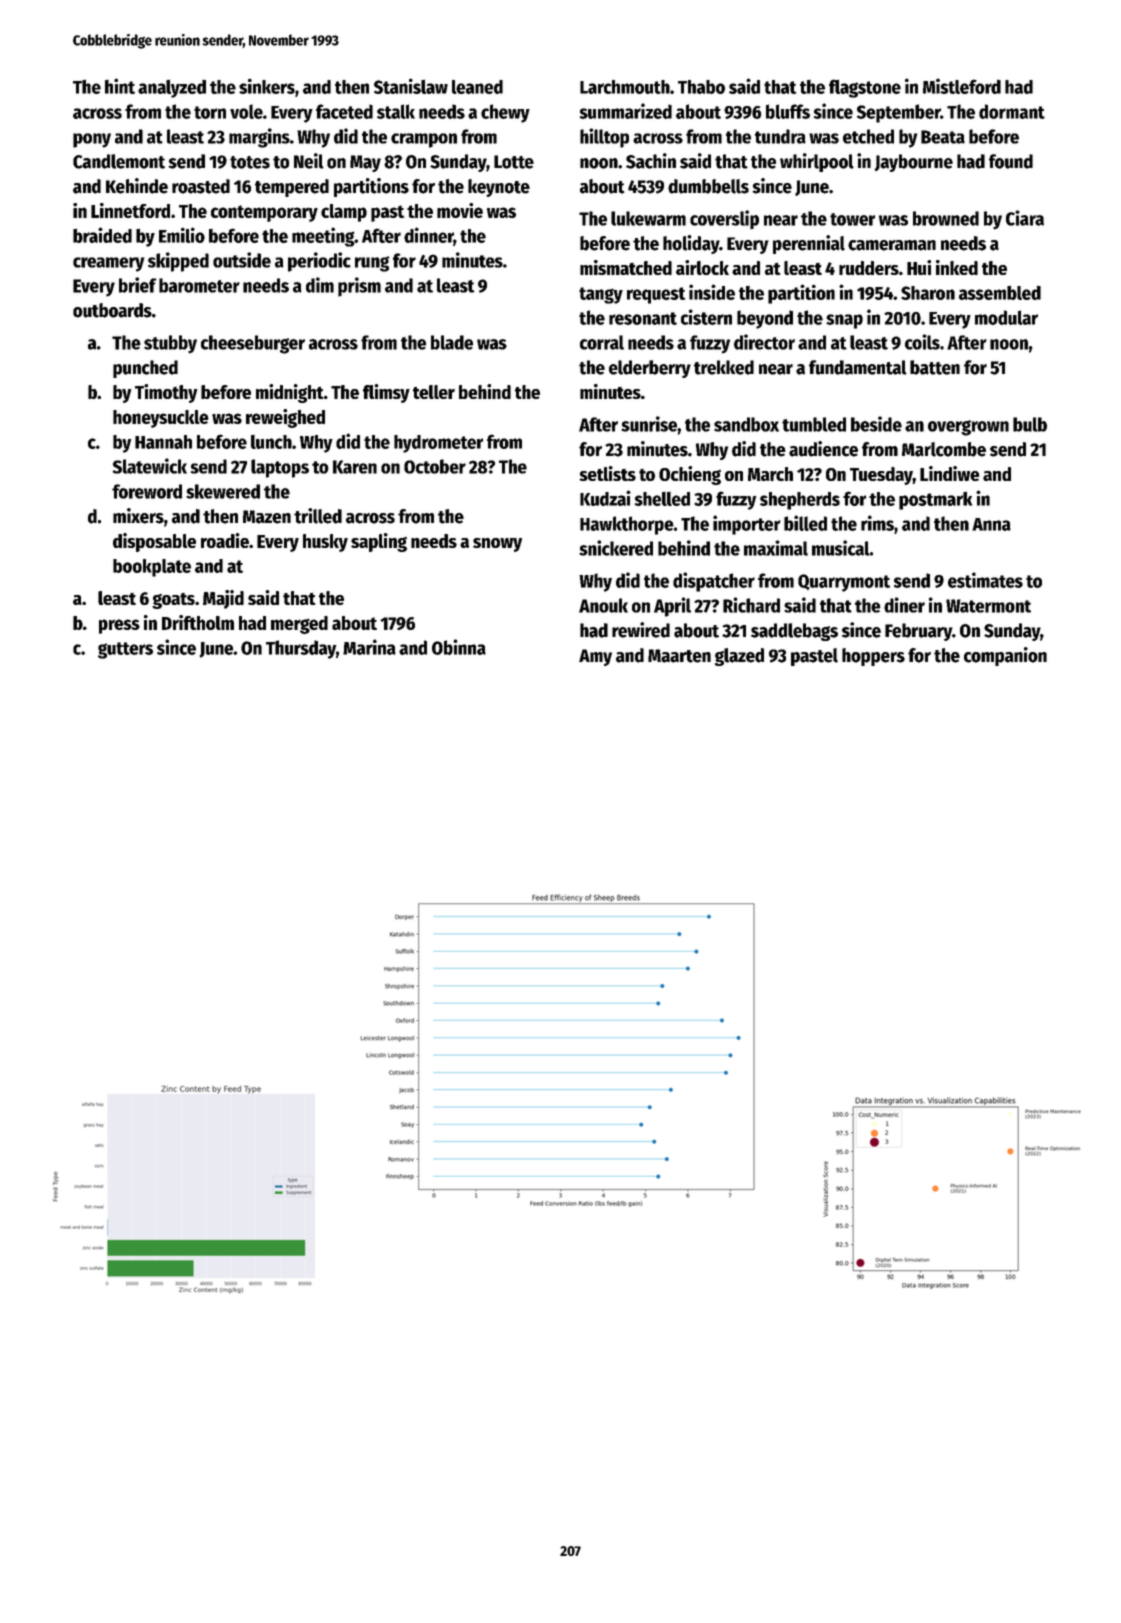  What do you see at coordinates (369, 647) in the screenshot?
I see `Marina` at bounding box center [369, 647].
